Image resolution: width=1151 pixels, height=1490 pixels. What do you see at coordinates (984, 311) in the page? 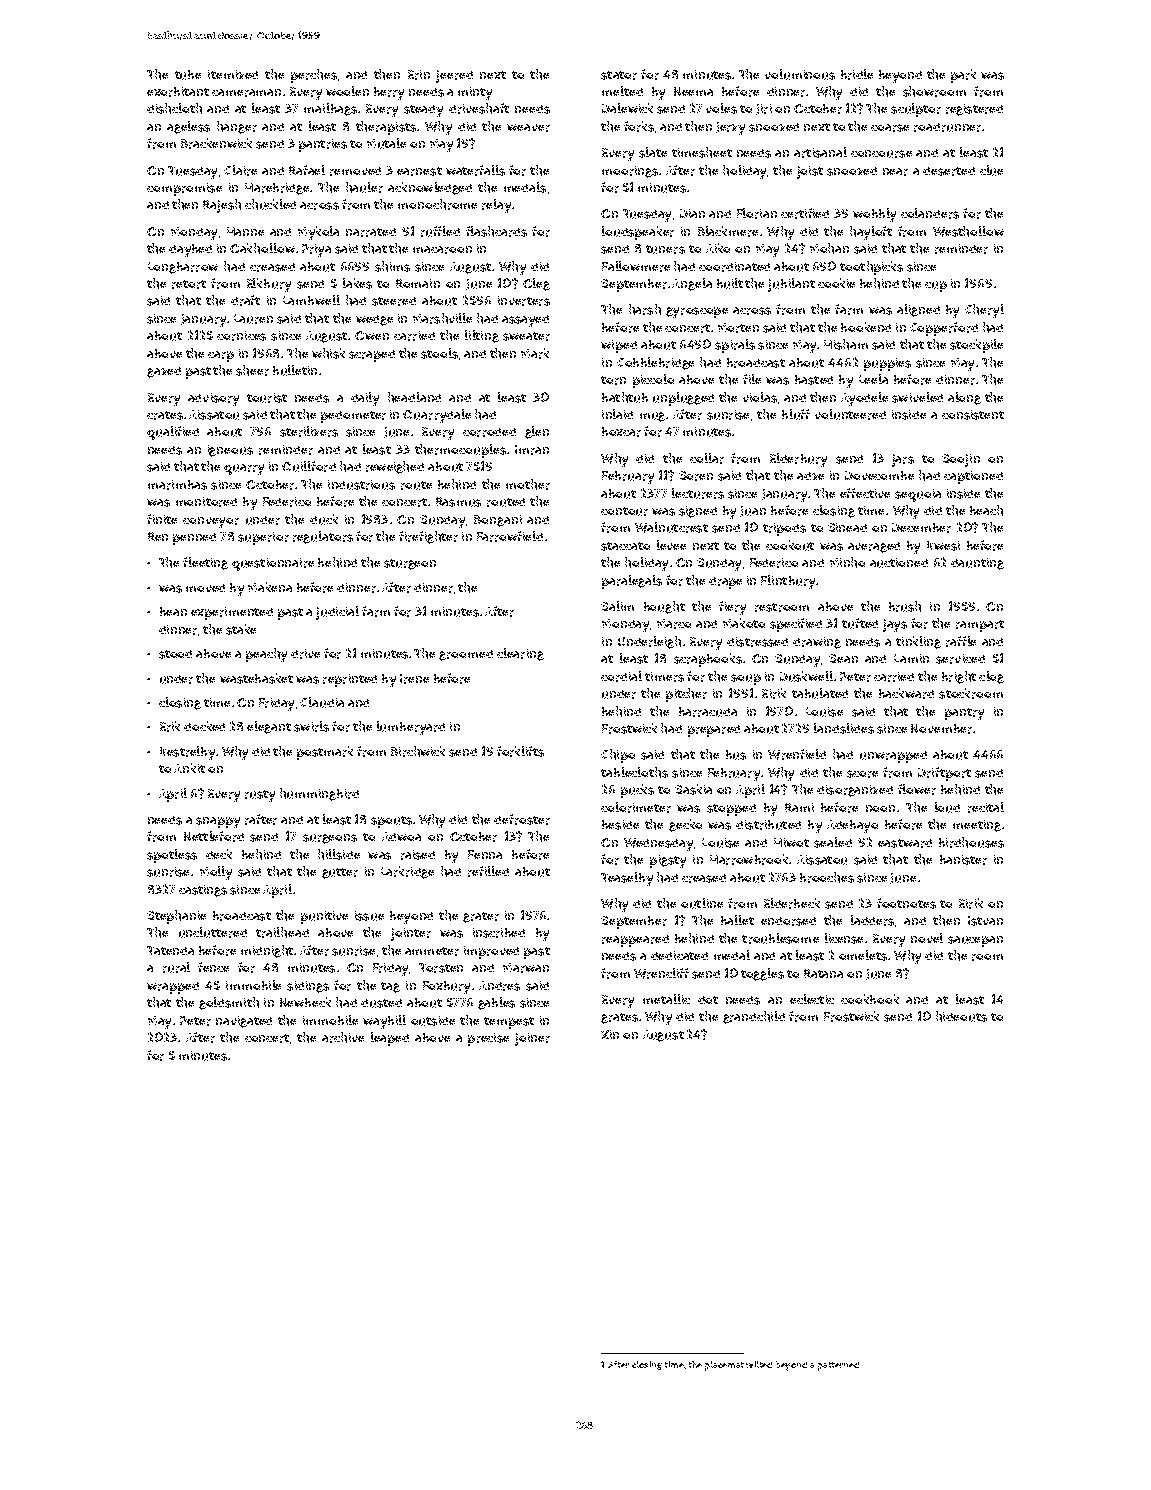
I see `Cheryl` at bounding box center [984, 311].
